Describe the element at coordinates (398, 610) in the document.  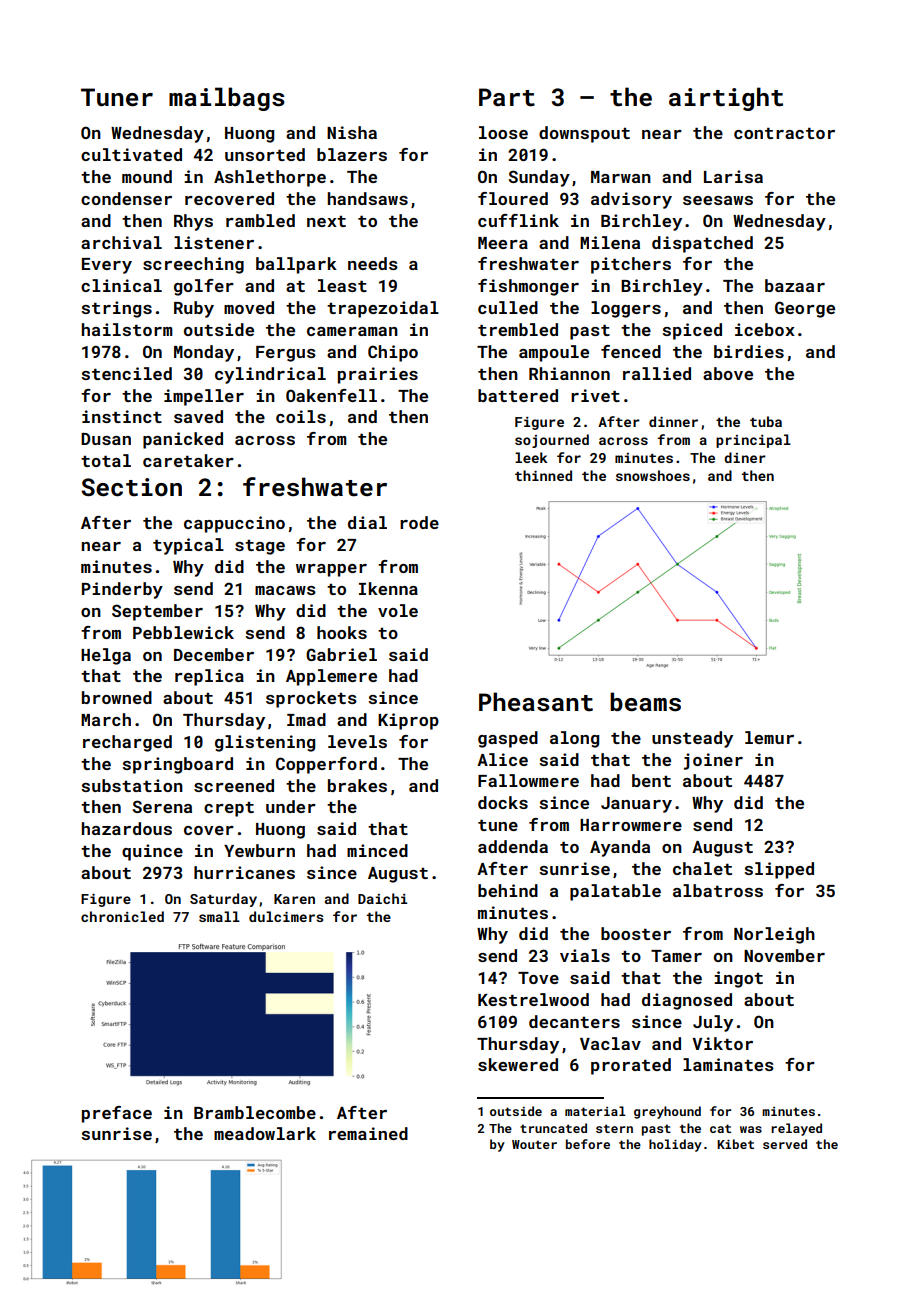
I see `vole` at that location.
